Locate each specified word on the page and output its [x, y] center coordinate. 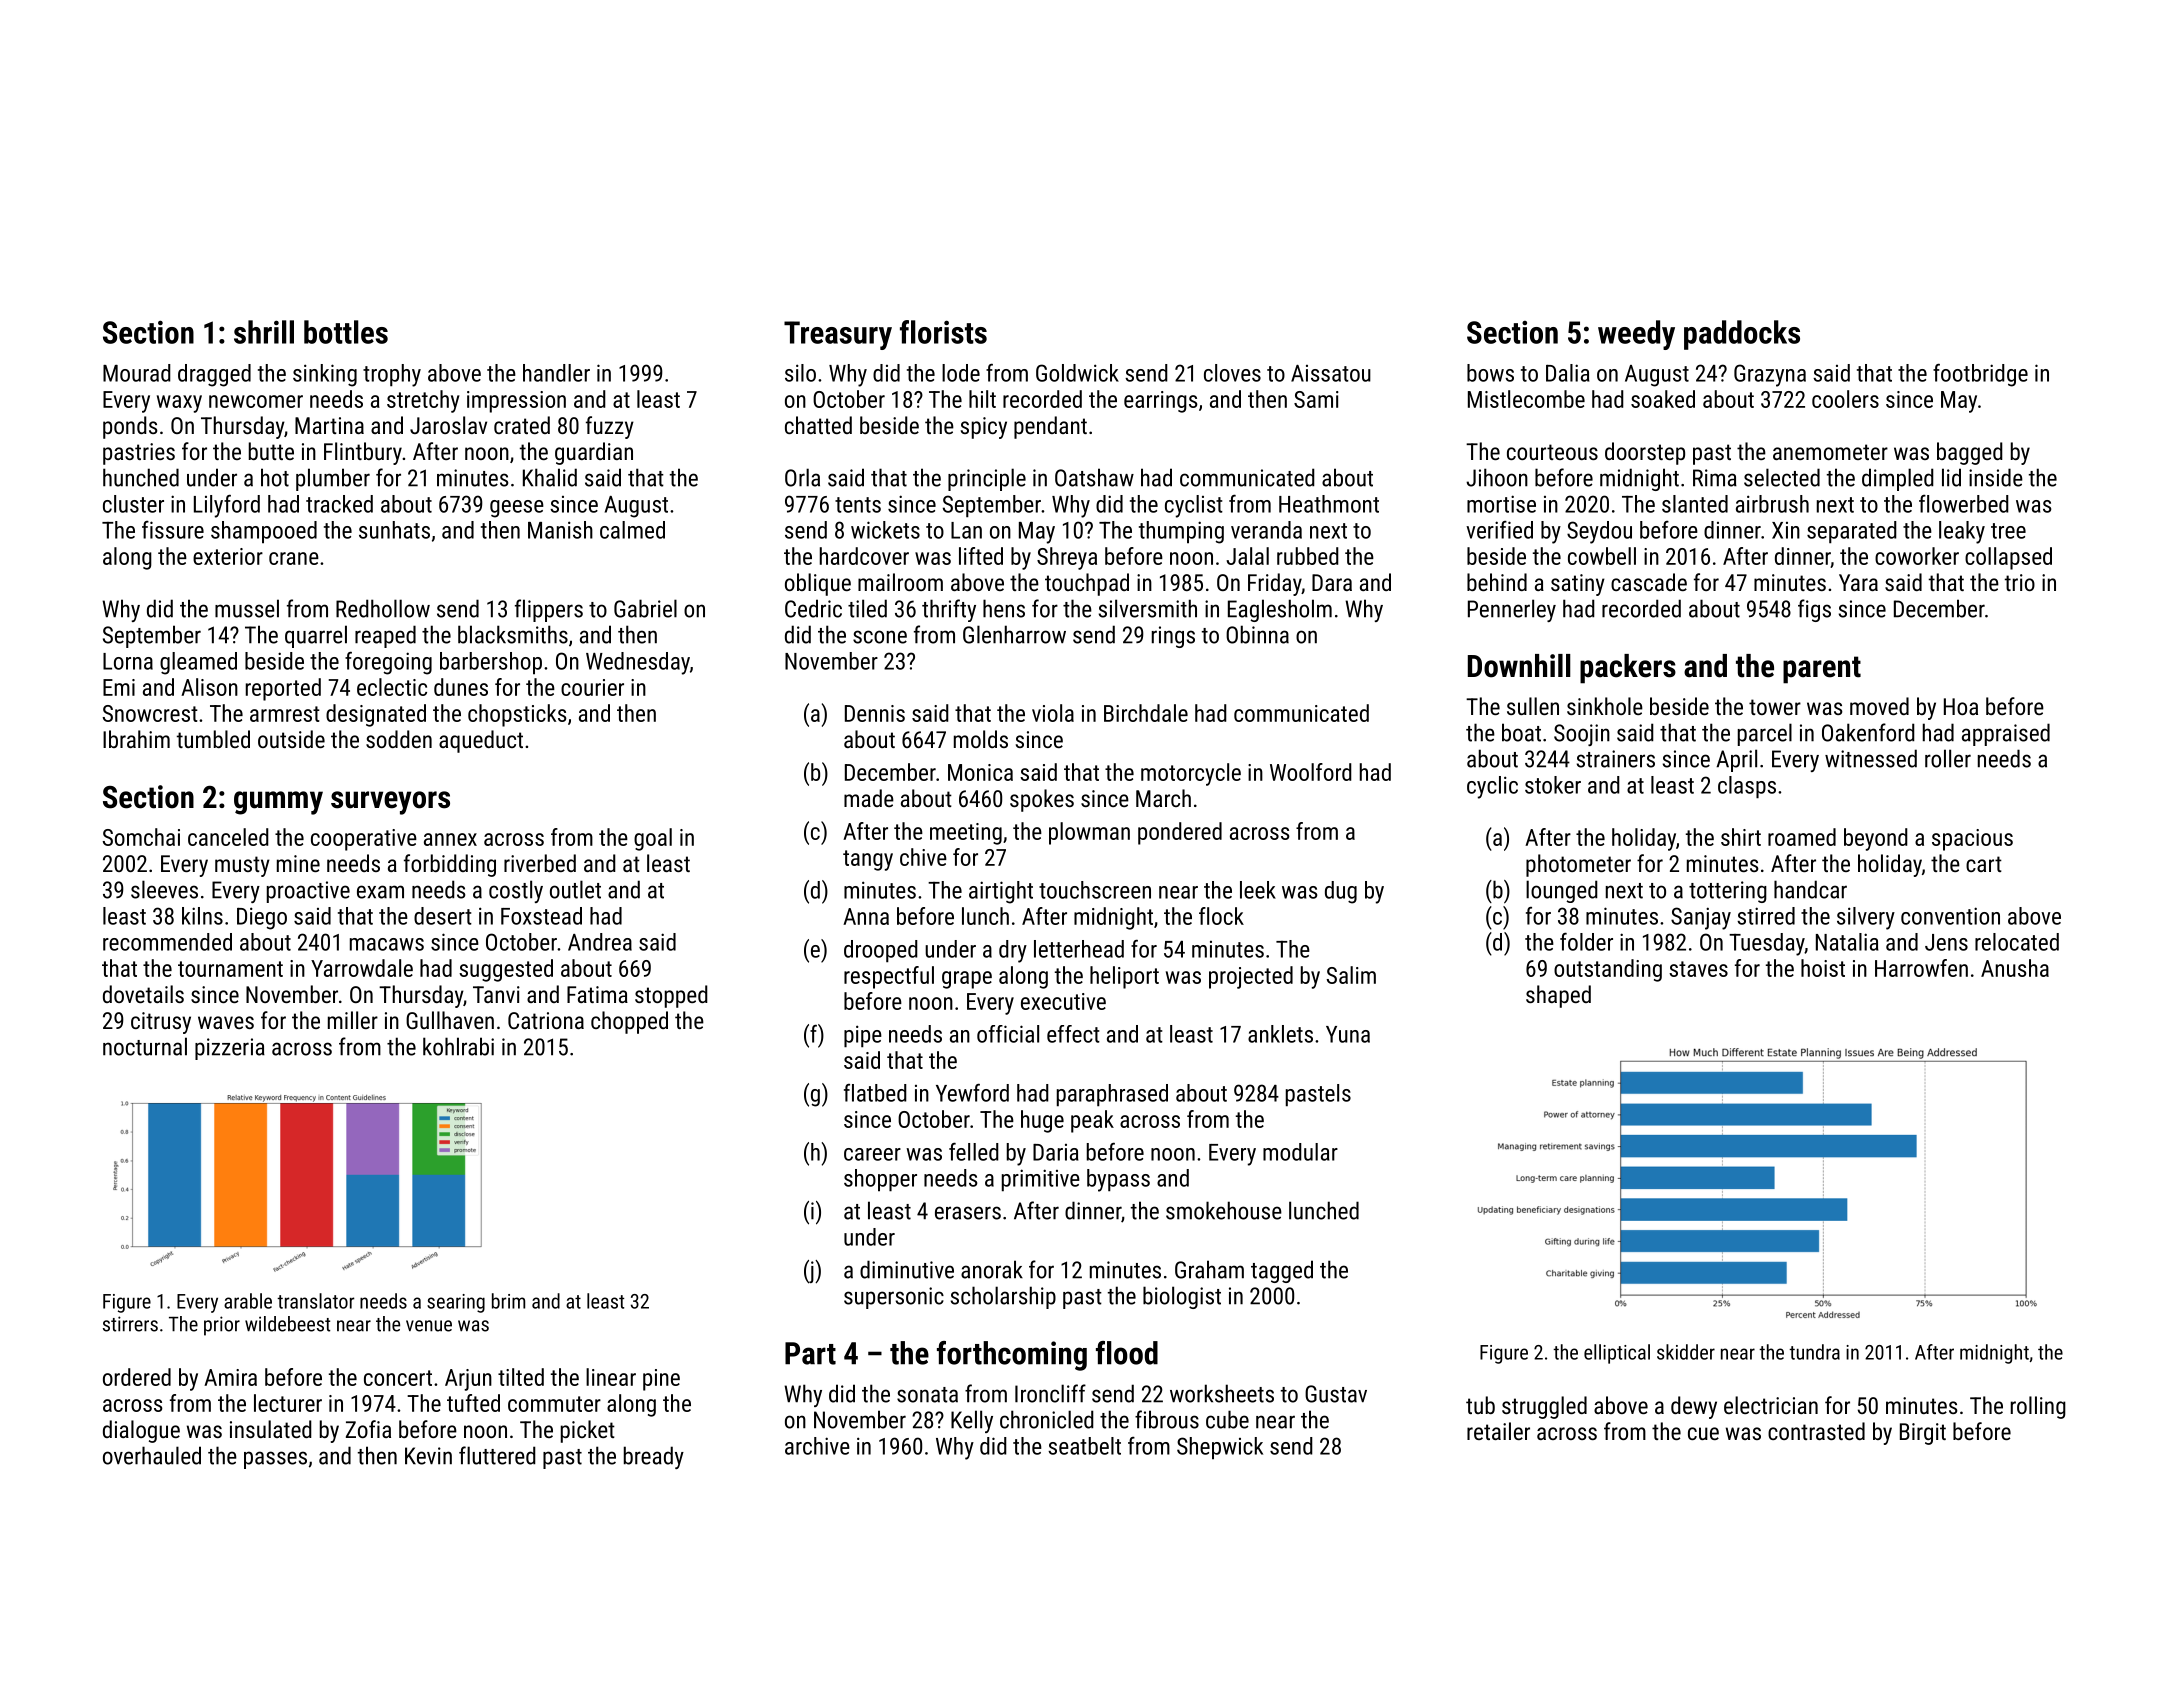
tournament [230, 969]
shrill [264, 332]
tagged [1282, 1271]
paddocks [1742, 335]
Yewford [972, 1092]
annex [450, 839]
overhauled [152, 1455]
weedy [1636, 335]
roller [1948, 758]
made [869, 798]
